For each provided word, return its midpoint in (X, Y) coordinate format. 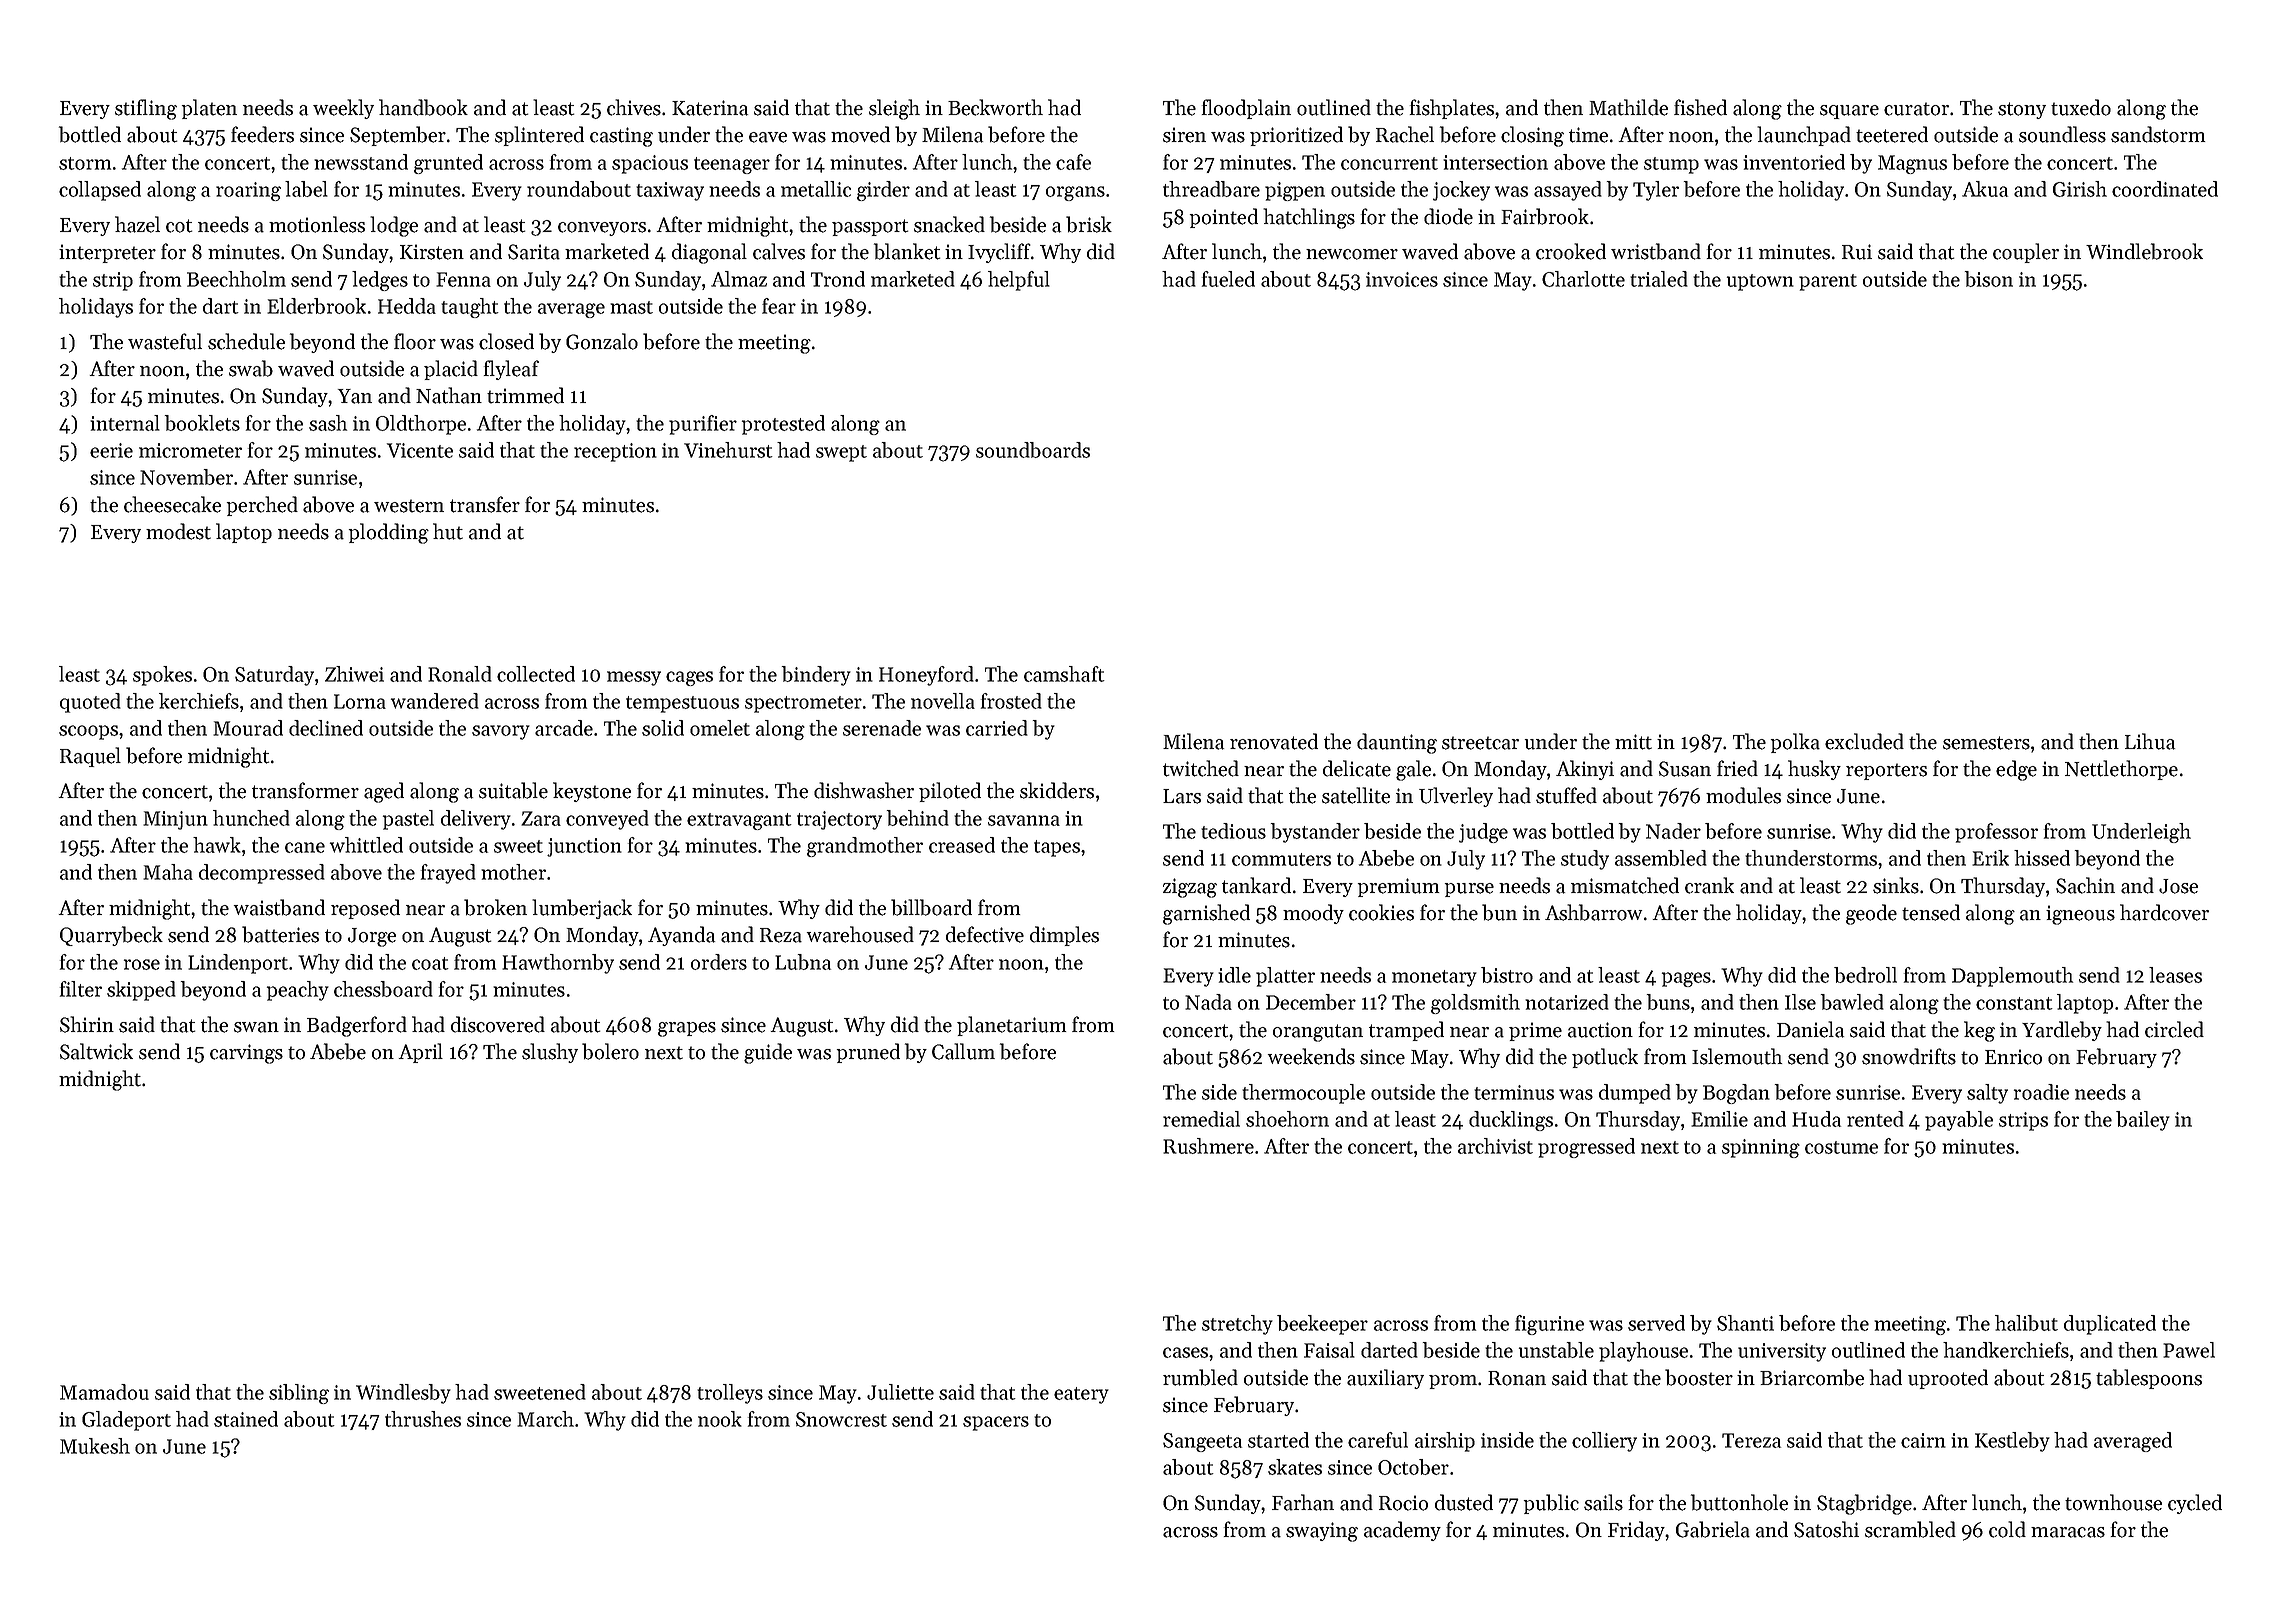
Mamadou (104, 1392)
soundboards (1033, 450)
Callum (963, 1051)
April (420, 1053)
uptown (1760, 282)
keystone (592, 792)
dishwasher (864, 790)
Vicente (420, 450)
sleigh (894, 109)
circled (2174, 1029)
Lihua (2150, 741)
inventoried (1794, 162)
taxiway (670, 191)
